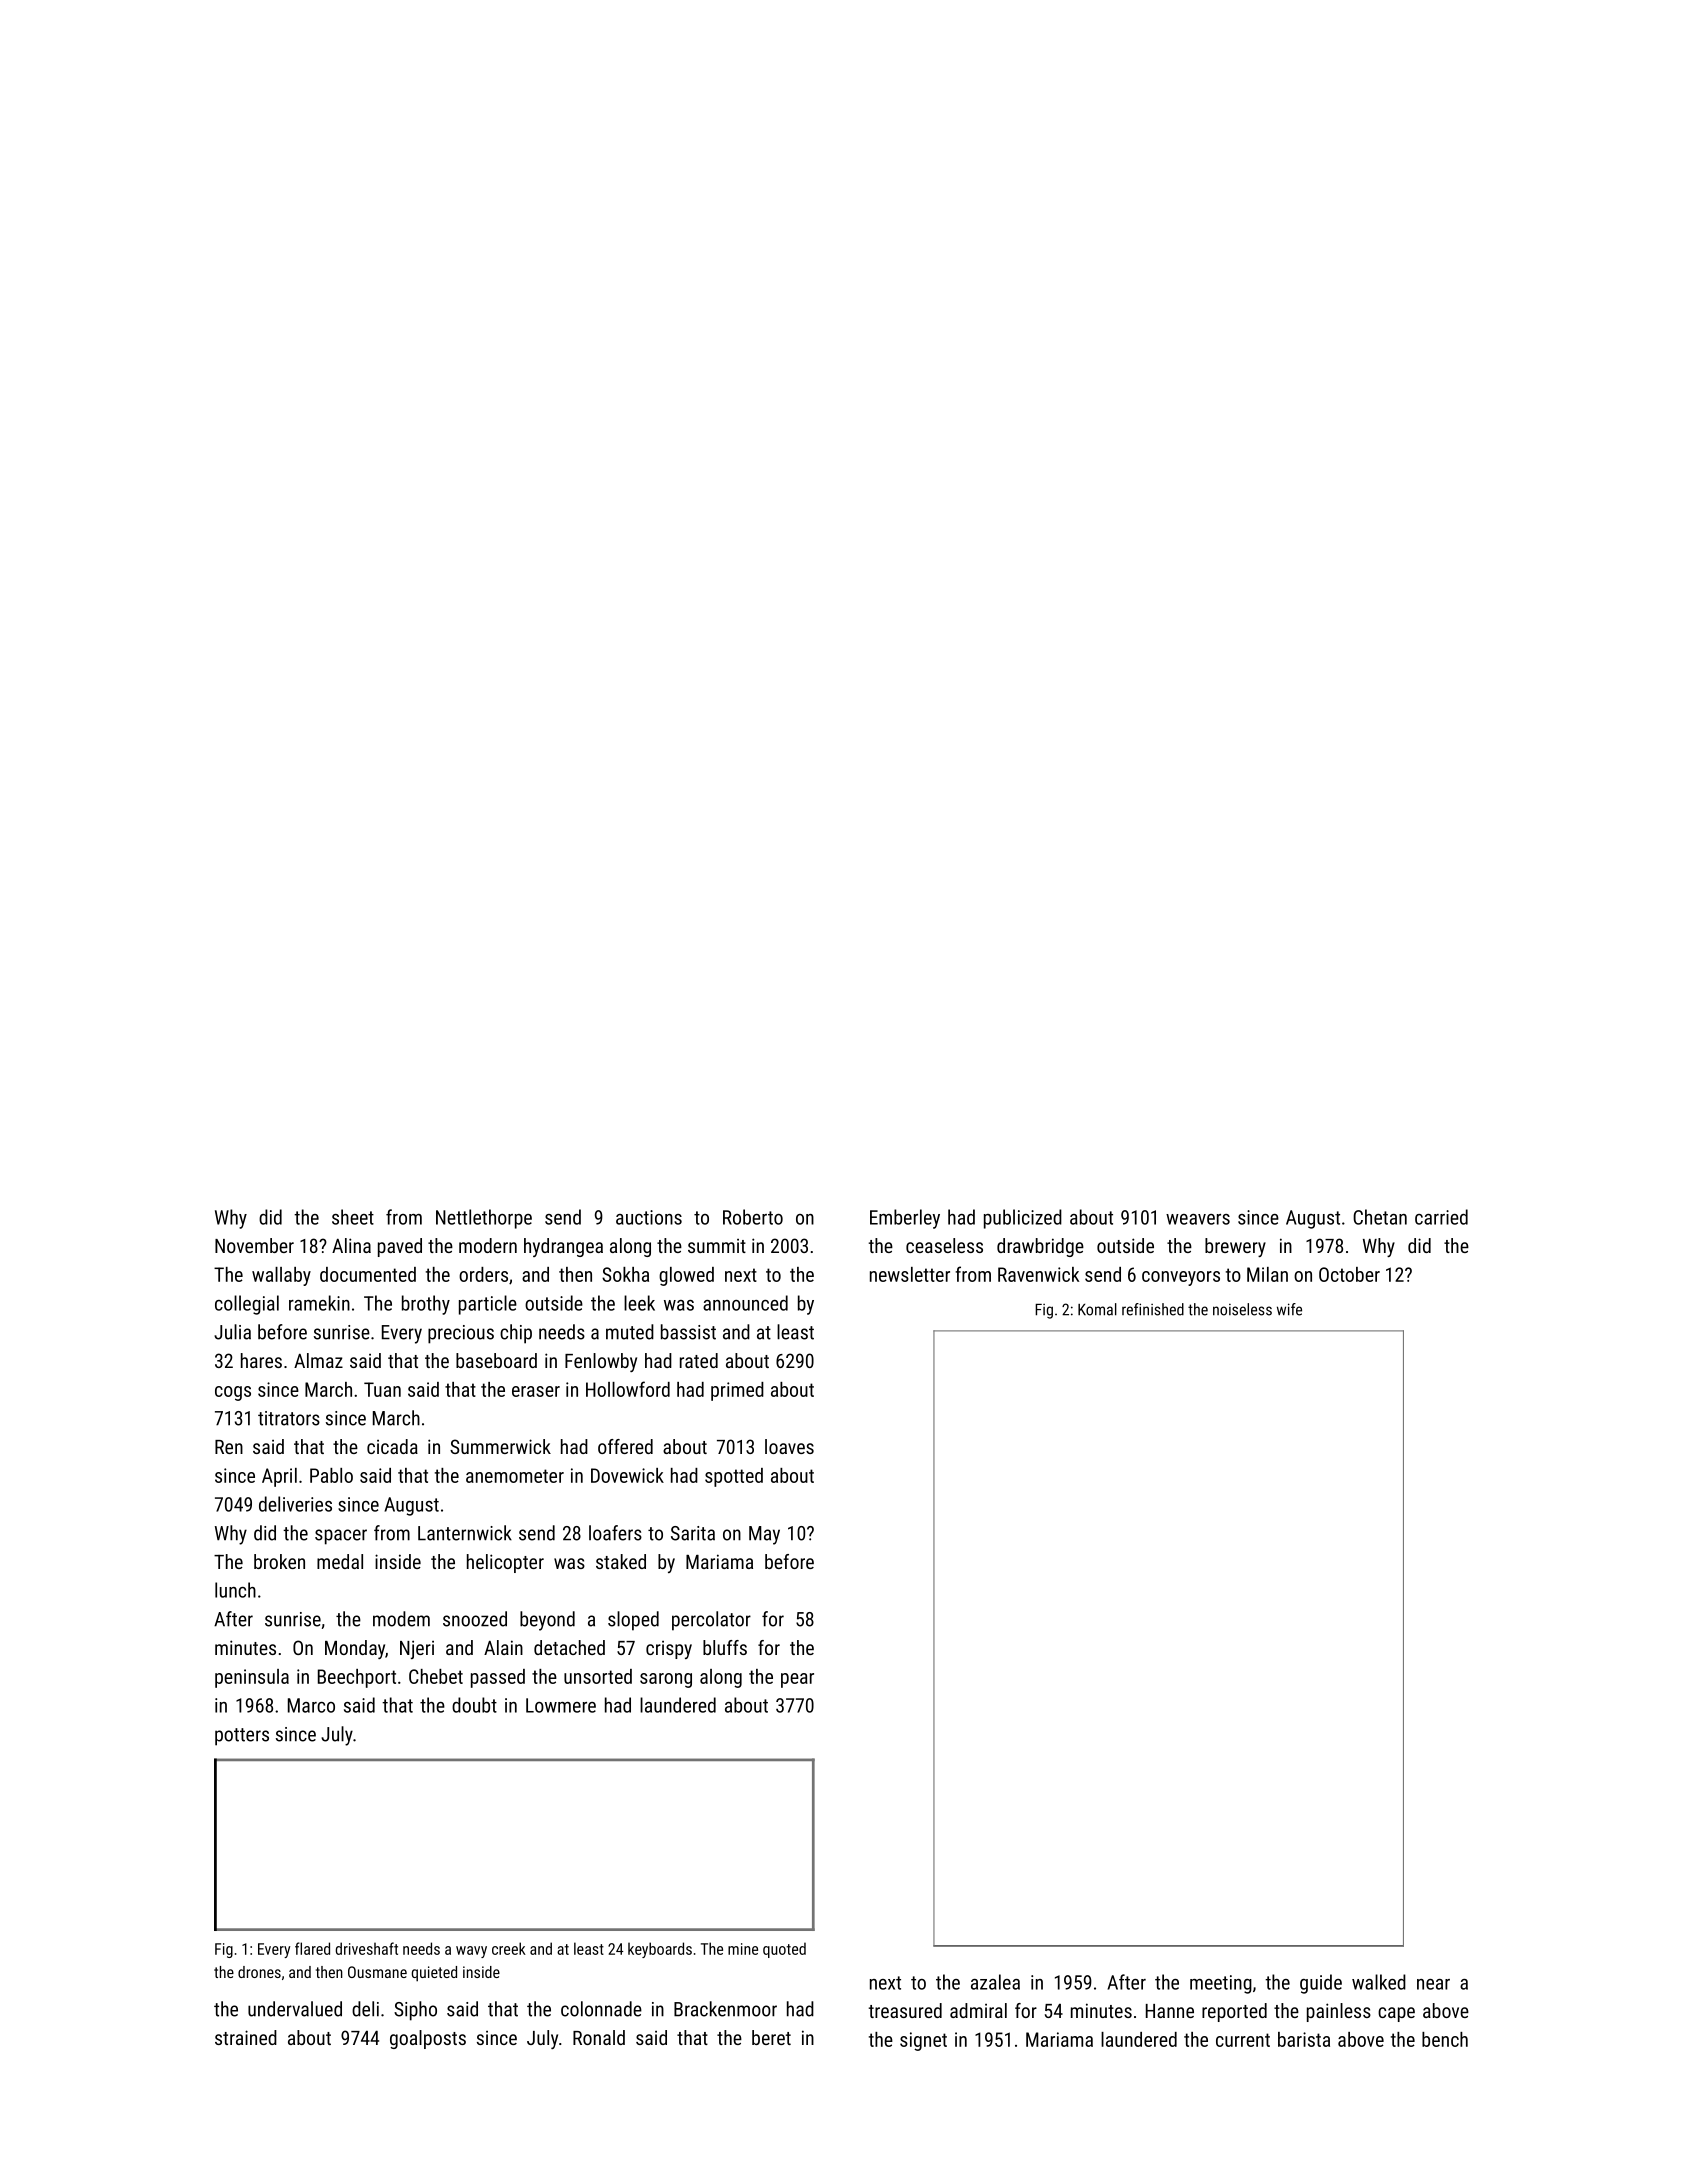 The width and height of the image is (1683, 2178). I want to click on strained, so click(246, 2037).
